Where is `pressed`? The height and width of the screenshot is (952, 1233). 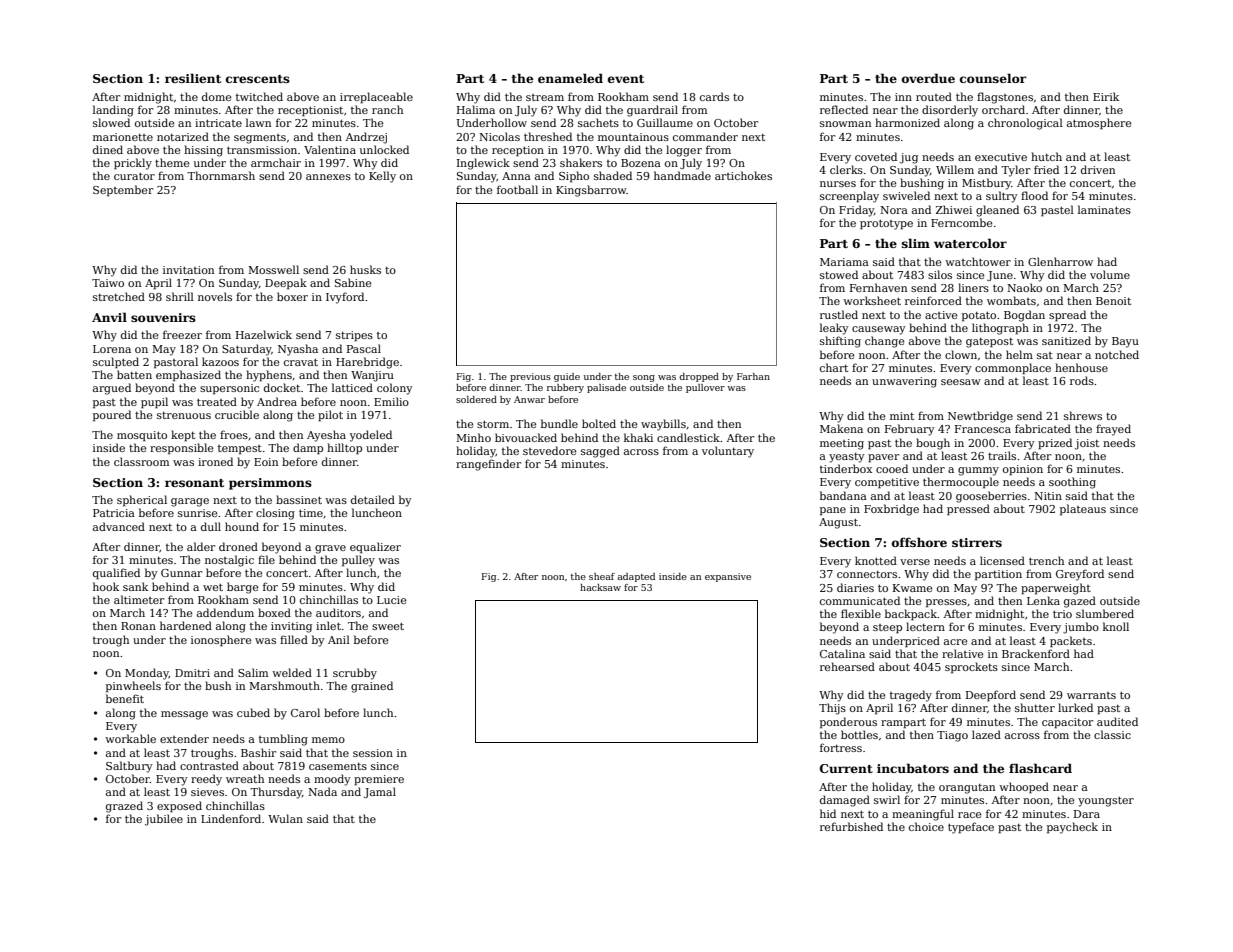
pressed is located at coordinates (968, 510).
